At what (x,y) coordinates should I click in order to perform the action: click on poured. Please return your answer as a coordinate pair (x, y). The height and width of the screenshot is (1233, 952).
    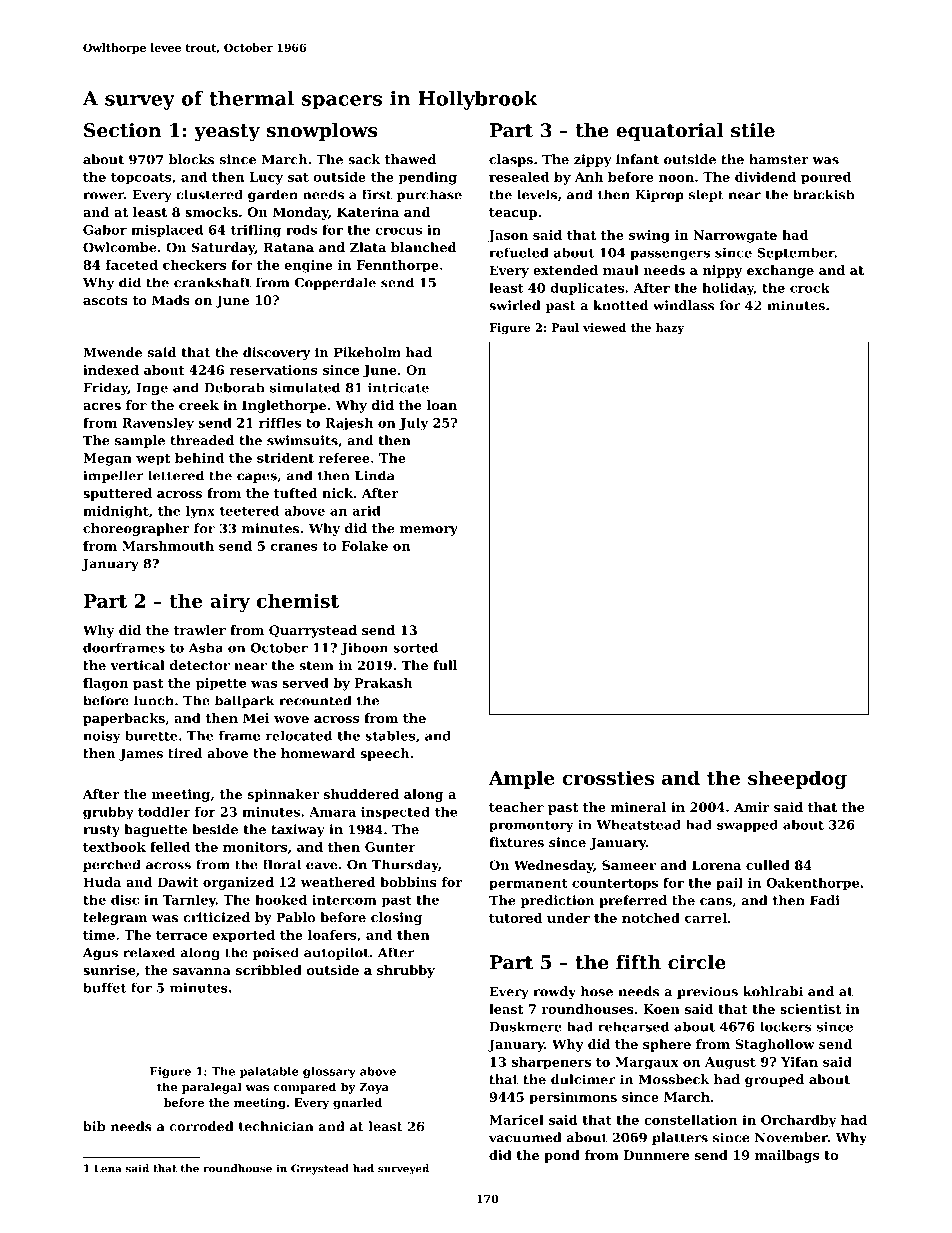
    Looking at the image, I should click on (826, 178).
